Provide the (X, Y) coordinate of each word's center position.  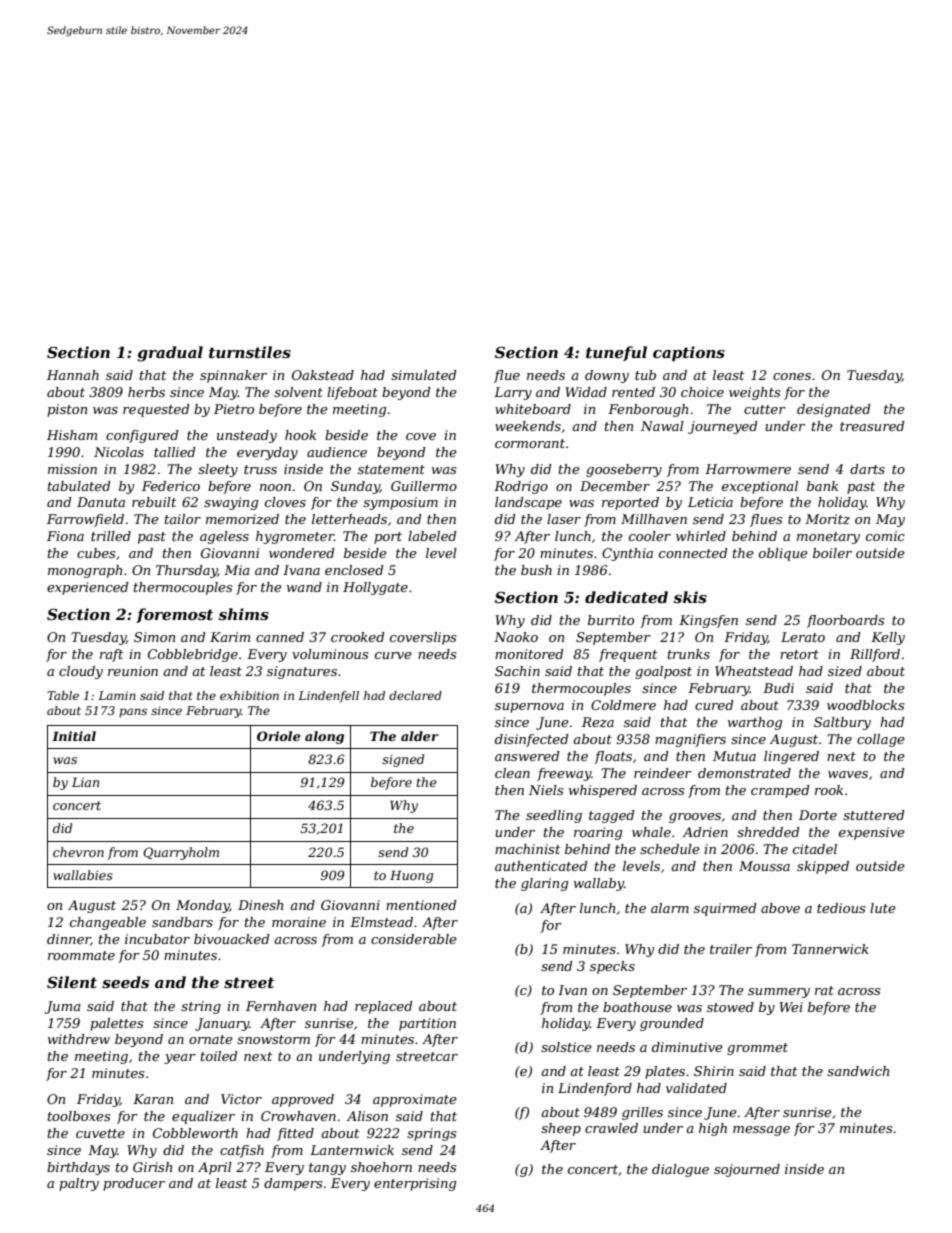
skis (690, 597)
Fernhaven (281, 1006)
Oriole (278, 736)
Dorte (818, 815)
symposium (400, 503)
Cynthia (627, 554)
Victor (241, 1099)
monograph (85, 571)
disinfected (532, 740)
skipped (823, 867)
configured (142, 436)
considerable (414, 939)
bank (822, 486)
